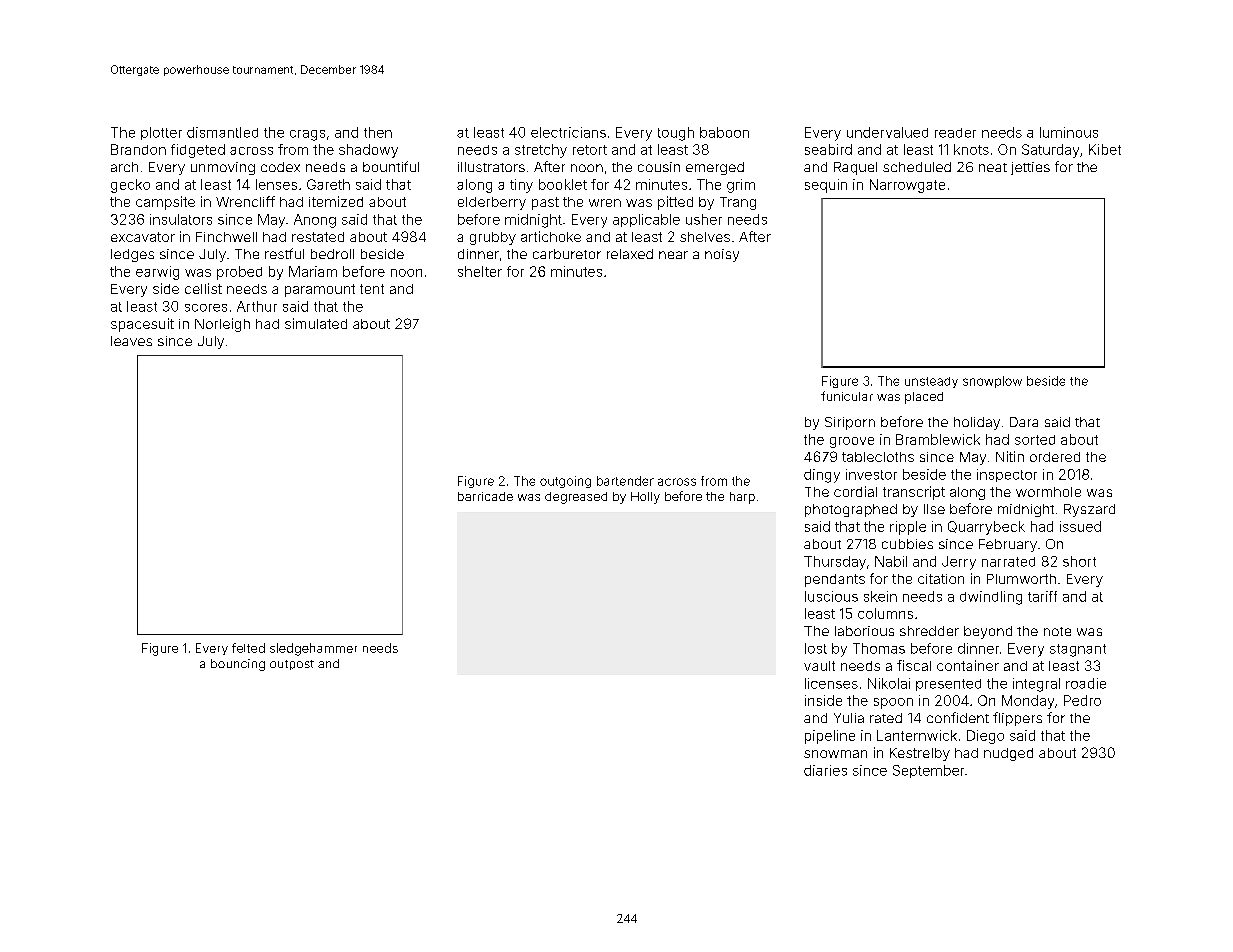  I want to click on simulated, so click(316, 323).
